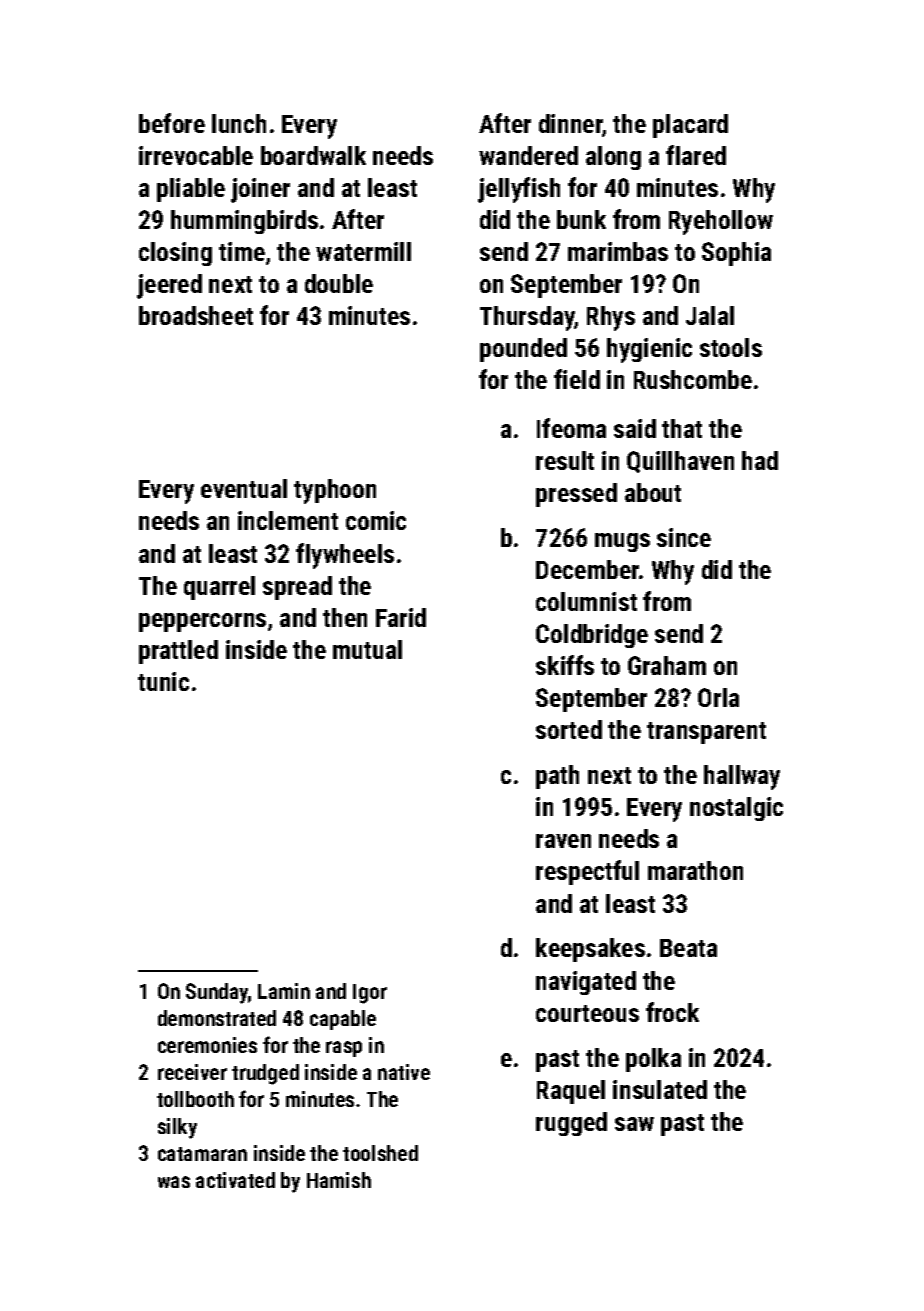  What do you see at coordinates (557, 777) in the screenshot?
I see `path` at bounding box center [557, 777].
